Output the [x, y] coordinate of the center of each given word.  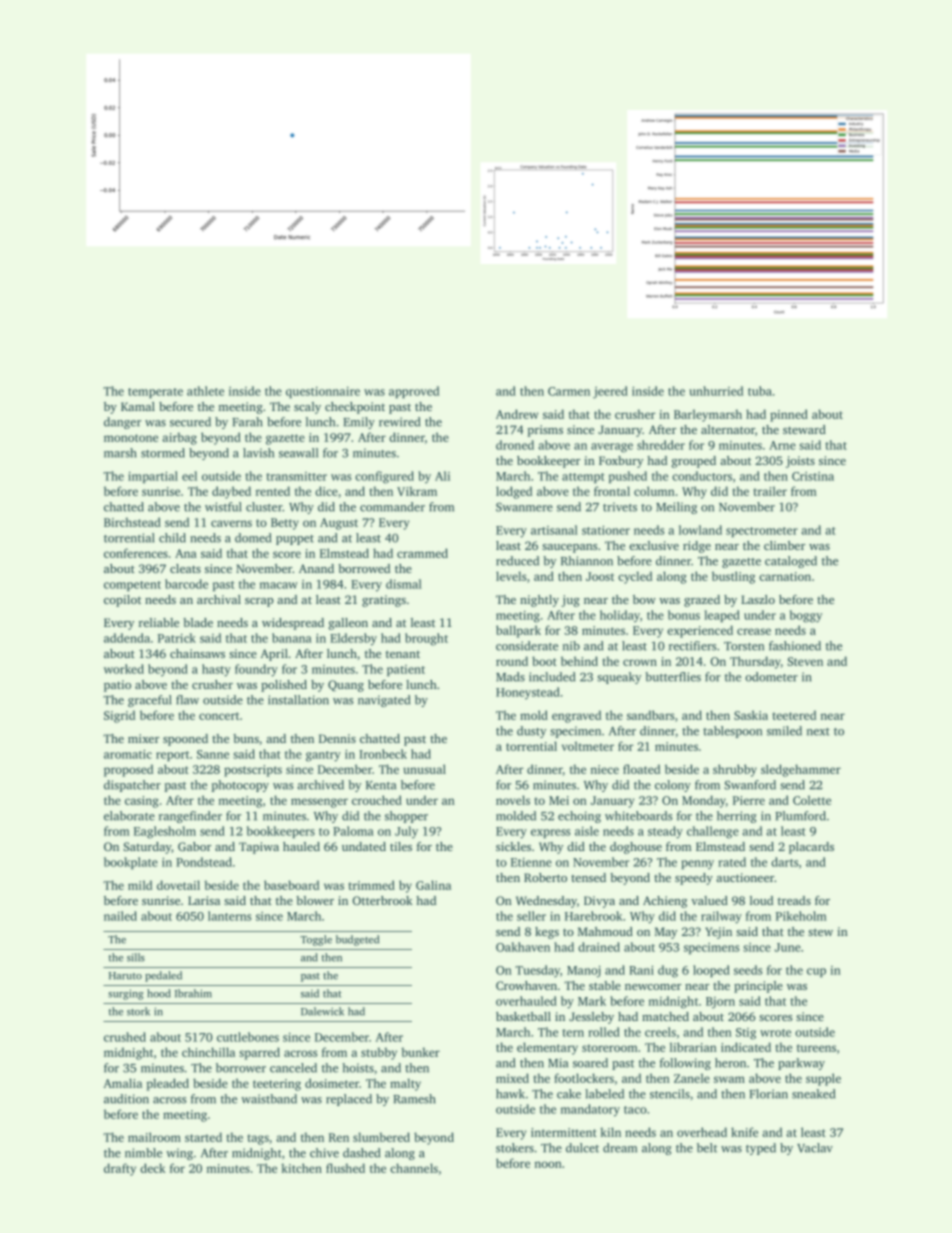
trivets [620, 507]
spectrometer [762, 532]
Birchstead [132, 522]
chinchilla [208, 1052]
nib [571, 646]
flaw [187, 700]
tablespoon [732, 732]
